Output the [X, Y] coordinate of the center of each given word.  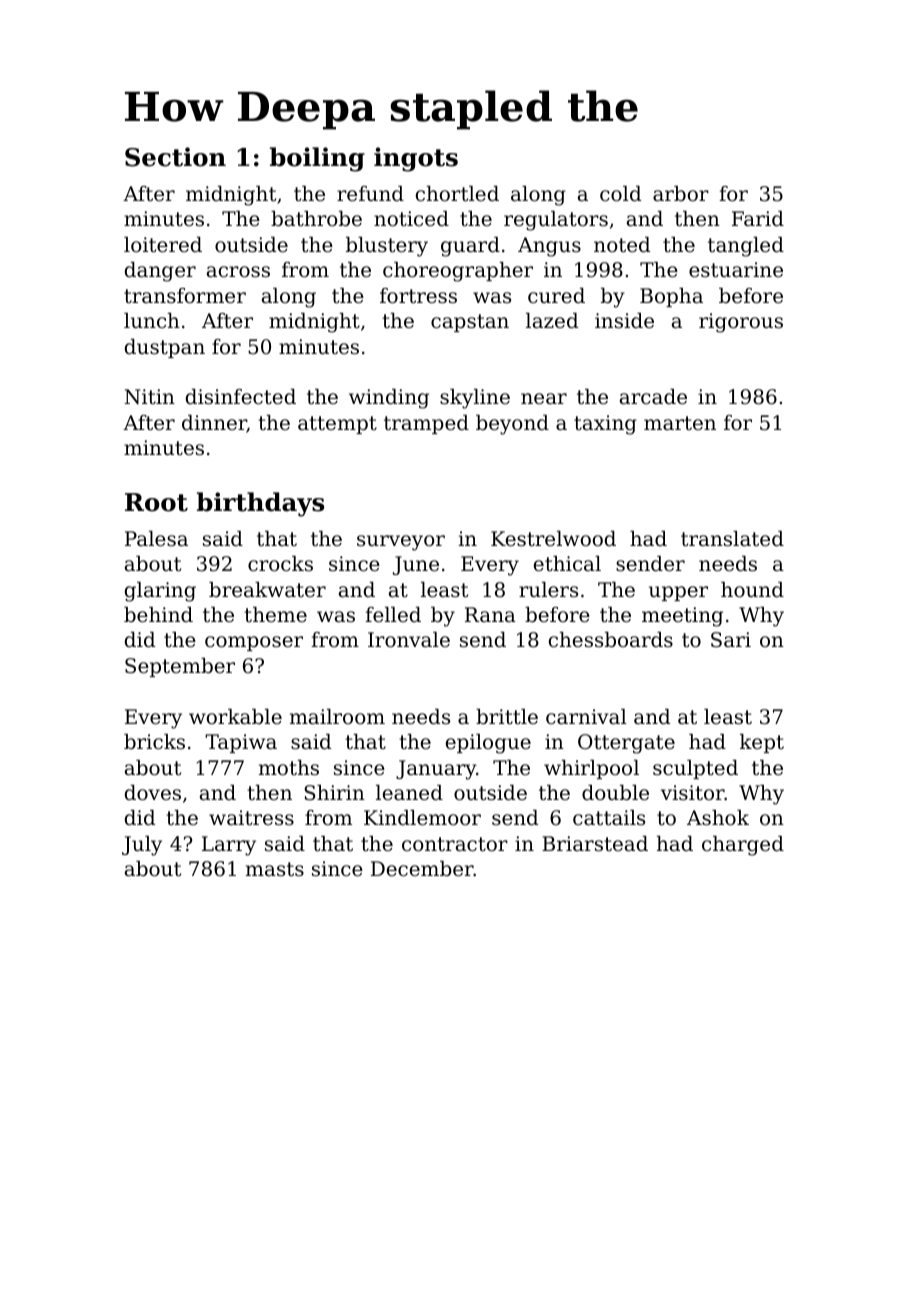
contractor [455, 844]
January [436, 770]
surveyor [401, 543]
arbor [681, 194]
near [544, 398]
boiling [317, 159]
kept [762, 743]
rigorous [741, 323]
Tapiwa [241, 743]
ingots [416, 159]
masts [275, 869]
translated [732, 539]
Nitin [149, 396]
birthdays [260, 504]
